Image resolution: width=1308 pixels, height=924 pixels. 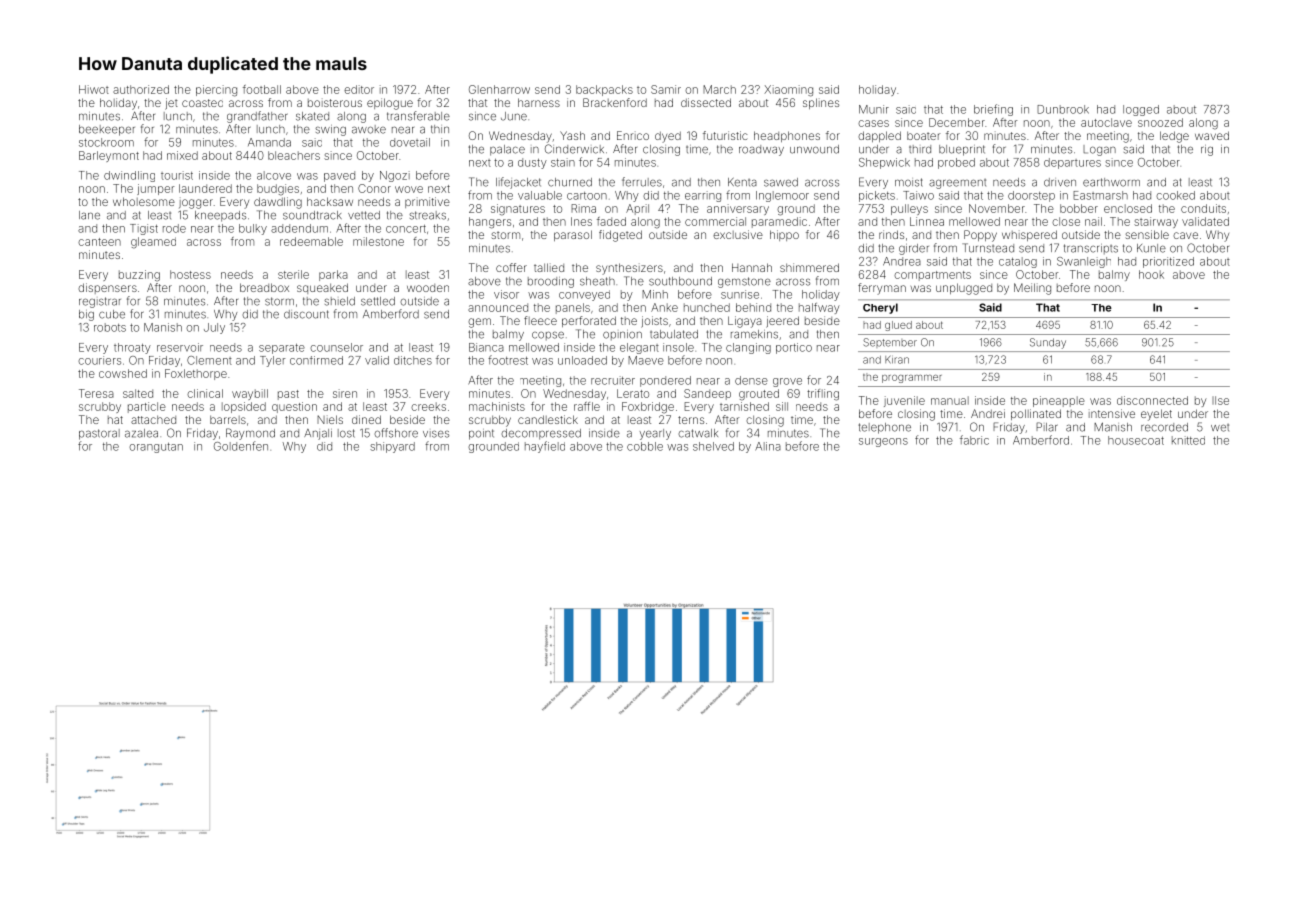 I want to click on robots, so click(x=110, y=327).
